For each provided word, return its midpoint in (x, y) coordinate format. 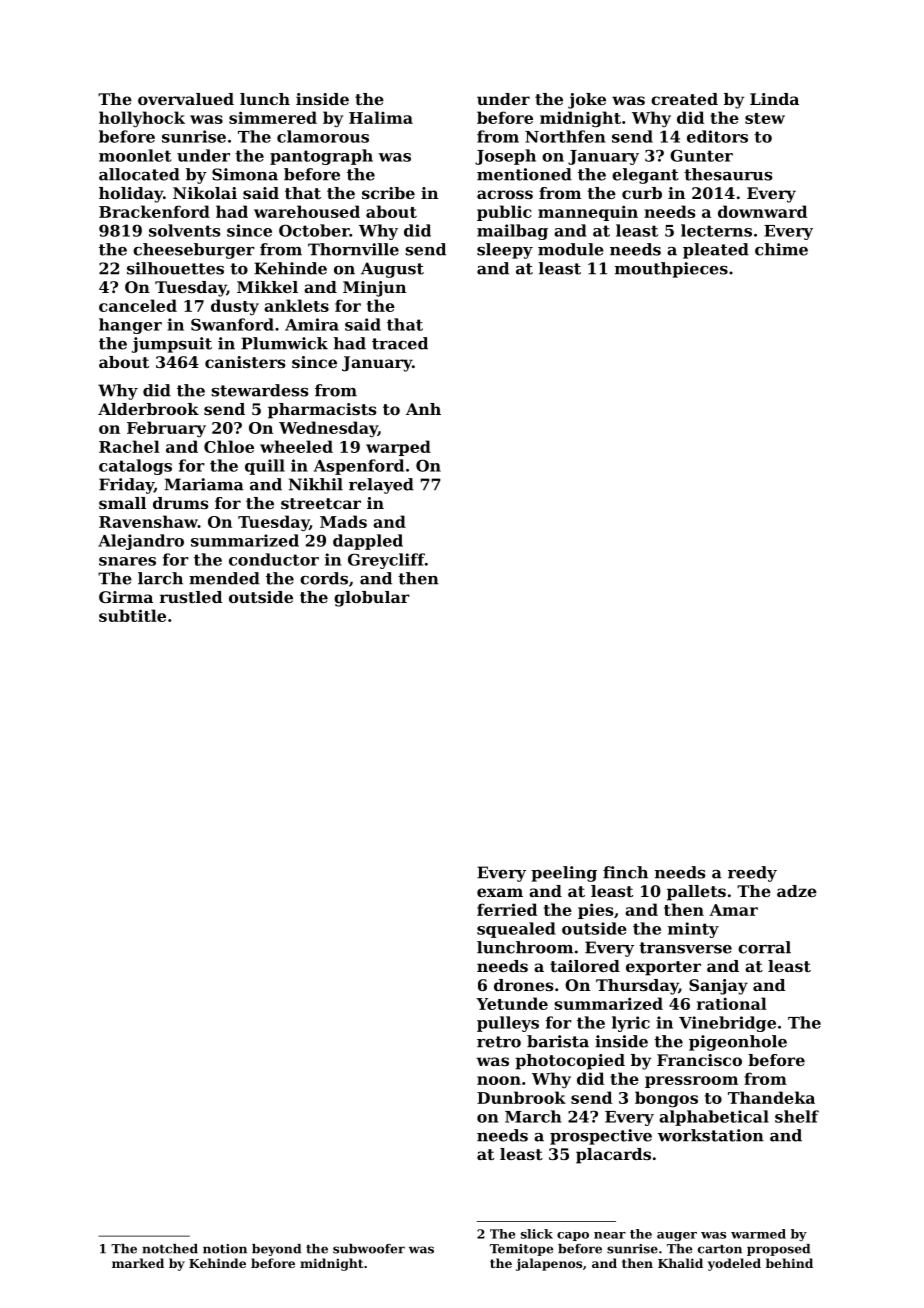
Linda (774, 99)
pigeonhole (738, 1043)
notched (170, 1249)
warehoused (307, 211)
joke (587, 101)
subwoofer (369, 1249)
